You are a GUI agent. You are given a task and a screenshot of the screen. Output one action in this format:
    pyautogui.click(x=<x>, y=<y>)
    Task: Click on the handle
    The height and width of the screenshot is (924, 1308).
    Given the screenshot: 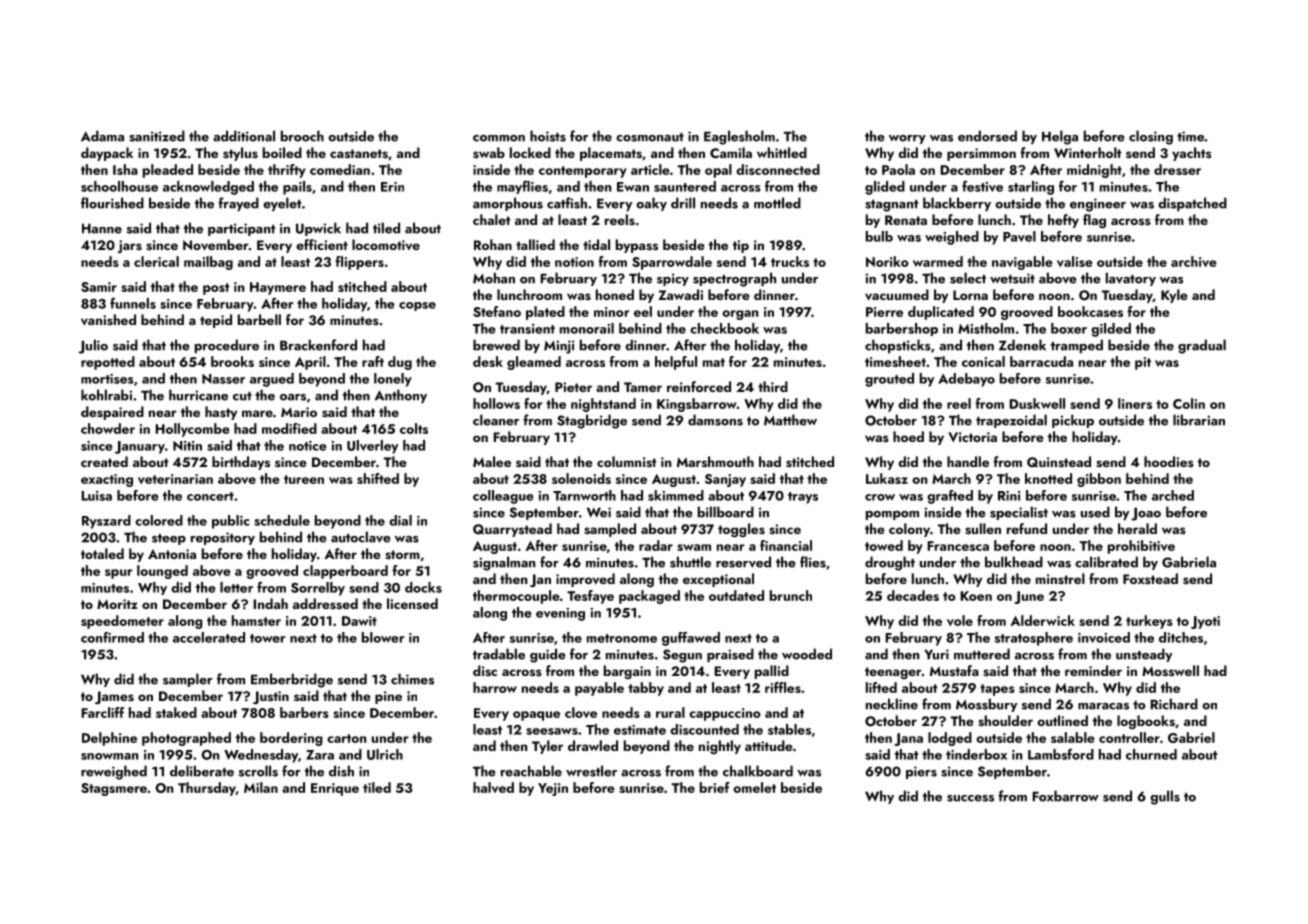 What is the action you would take?
    pyautogui.click(x=968, y=461)
